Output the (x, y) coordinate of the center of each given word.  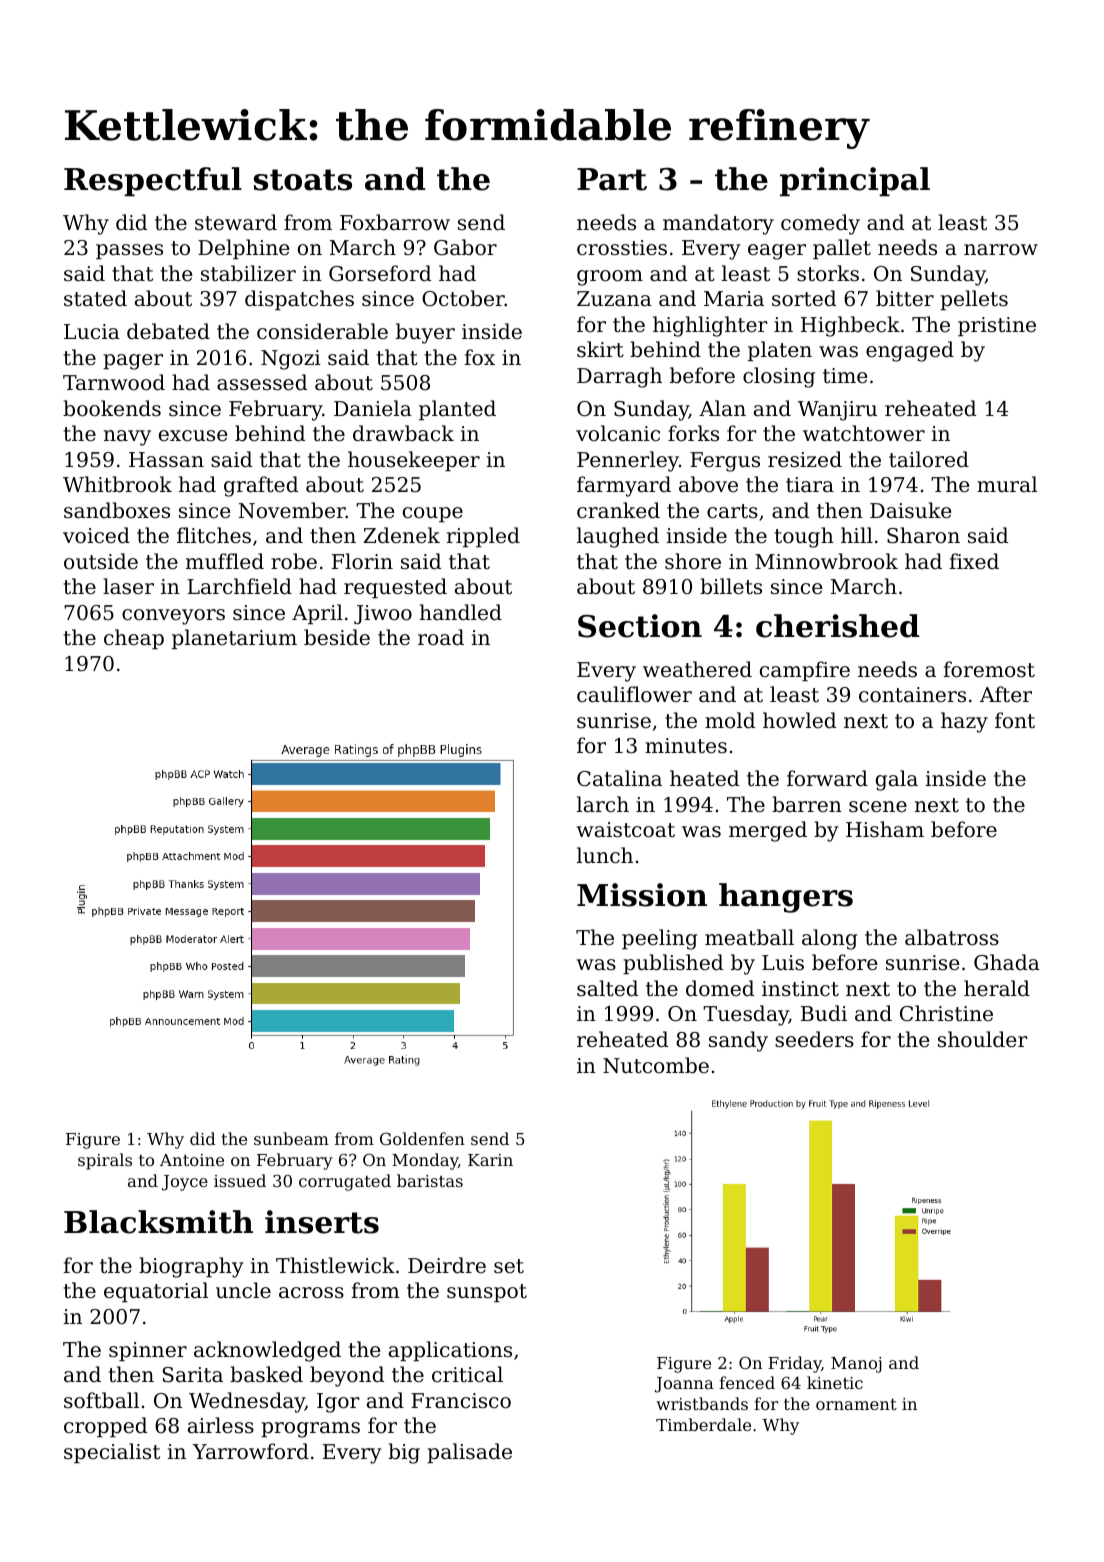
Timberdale (703, 1424)
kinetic (835, 1382)
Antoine (192, 1160)
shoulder (983, 1039)
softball (101, 1400)
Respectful (153, 181)
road (441, 637)
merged (768, 831)
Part (612, 179)
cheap (134, 639)
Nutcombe (656, 1065)
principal (855, 181)
